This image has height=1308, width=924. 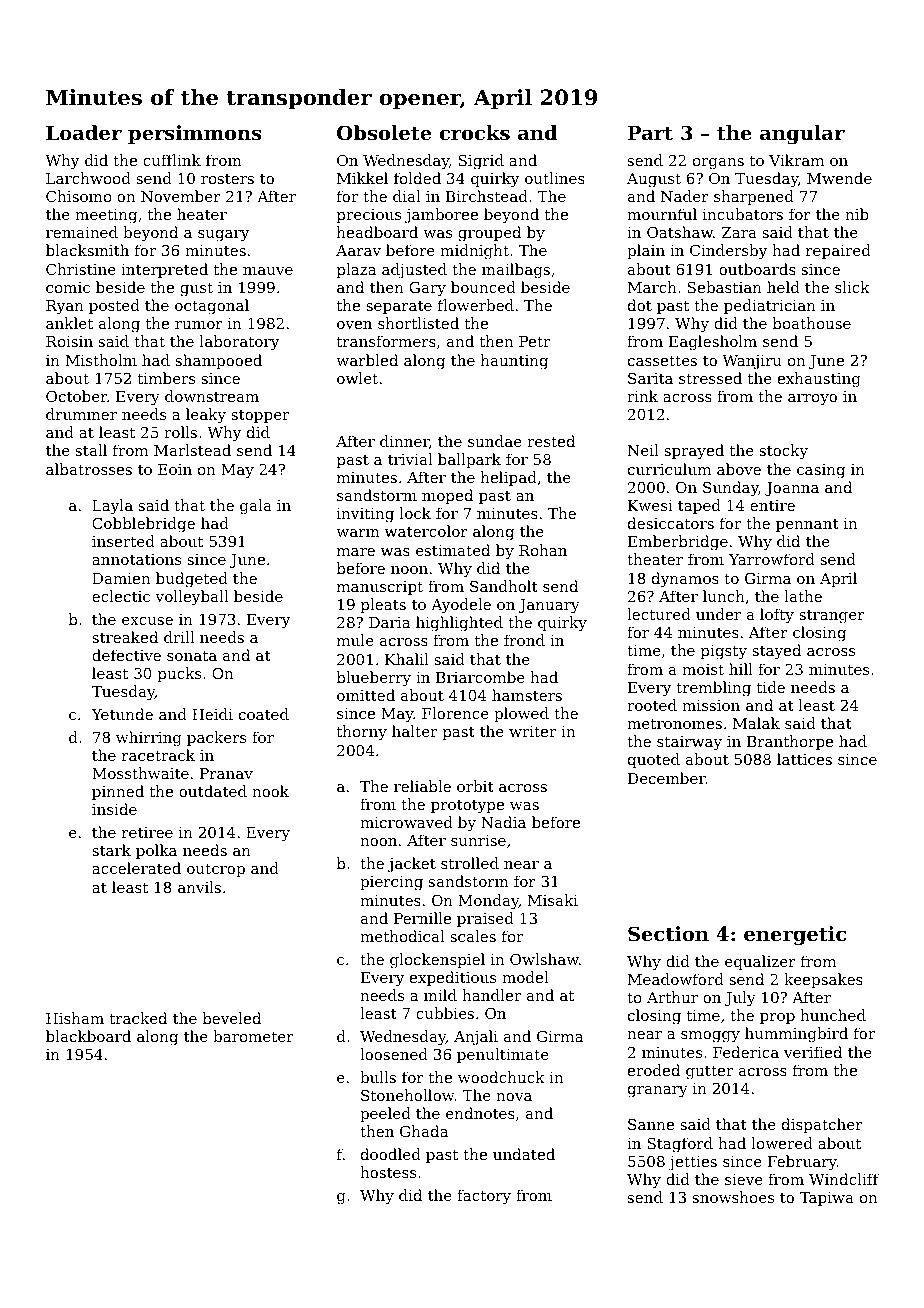 I want to click on Part, so click(x=650, y=133).
